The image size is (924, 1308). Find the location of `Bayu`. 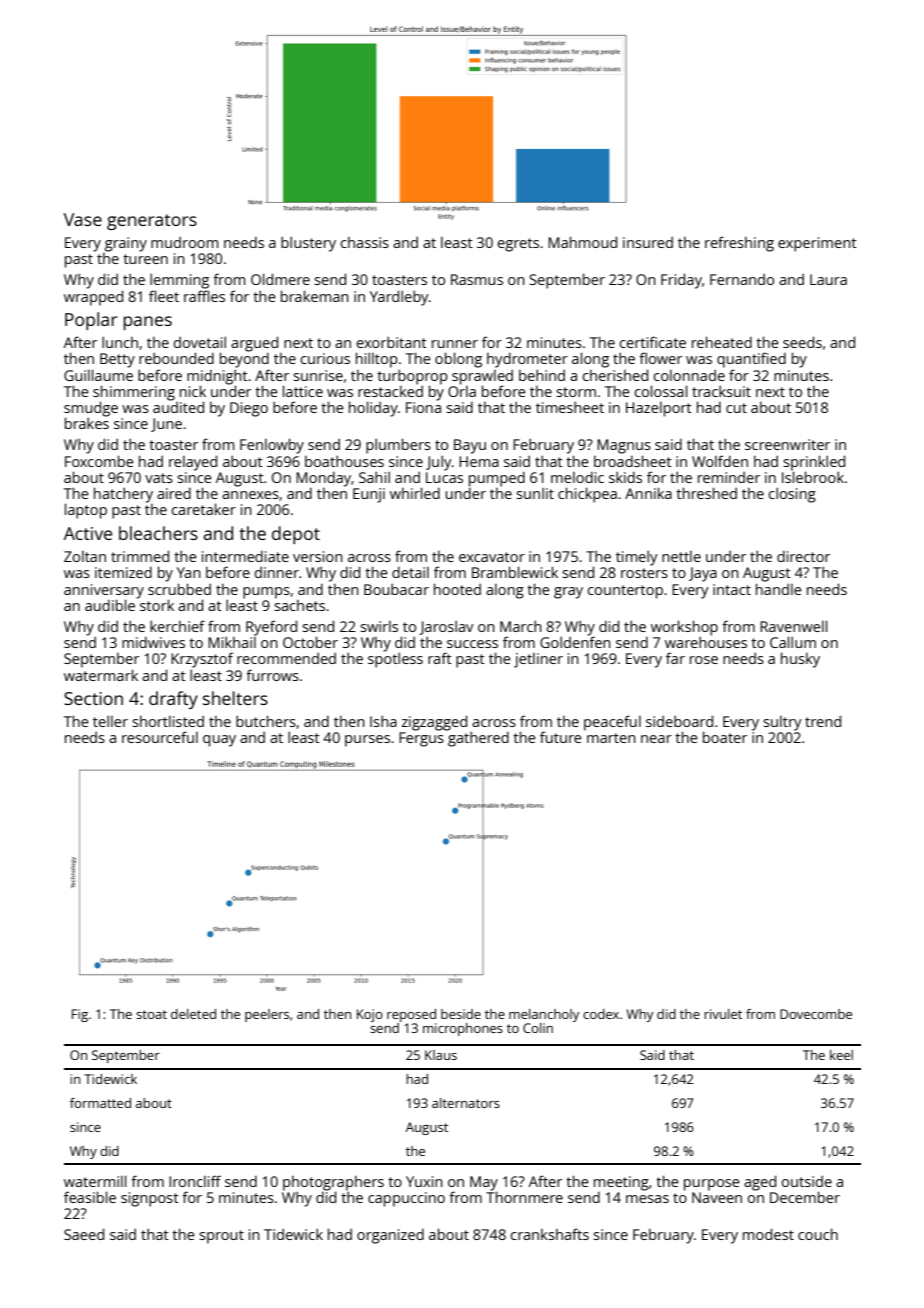

Bayu is located at coordinates (470, 446).
